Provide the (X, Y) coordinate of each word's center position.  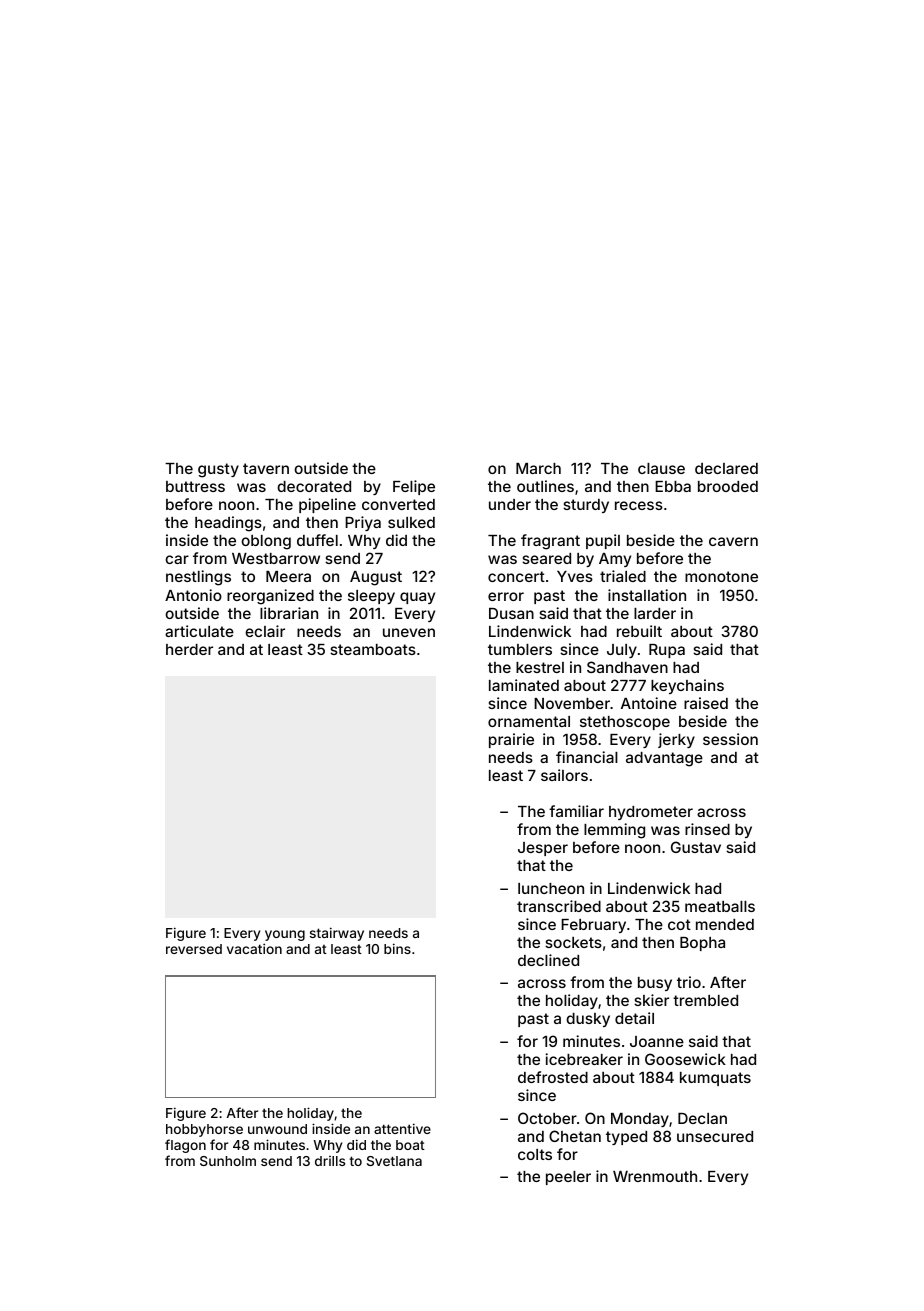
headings (228, 524)
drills (330, 1161)
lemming (614, 831)
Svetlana (394, 1161)
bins (397, 948)
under (510, 504)
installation (647, 595)
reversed (194, 949)
